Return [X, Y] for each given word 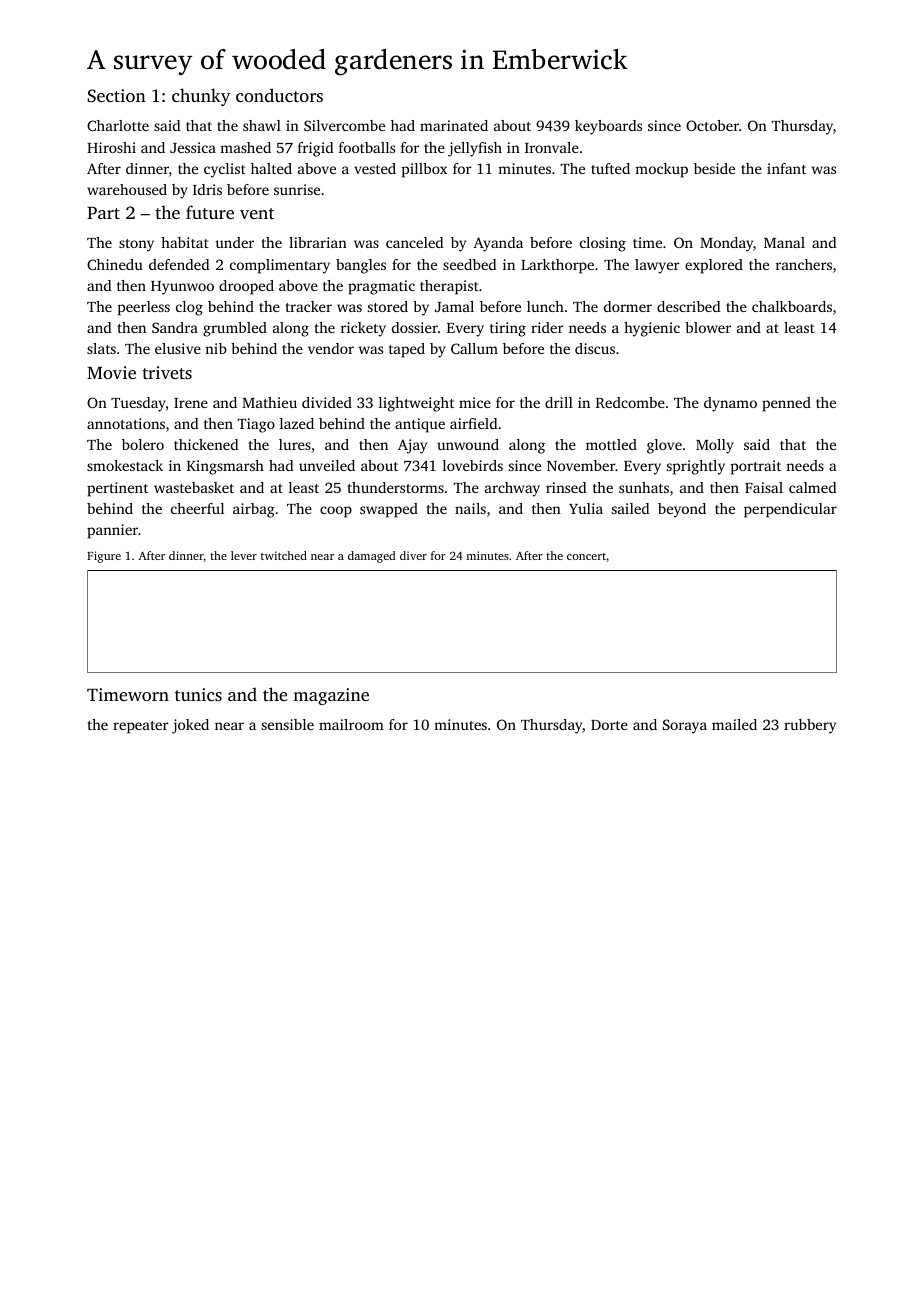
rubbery [810, 726]
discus [595, 348]
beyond [682, 510]
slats [101, 348]
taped [407, 350]
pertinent [117, 489]
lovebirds [473, 465]
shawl [262, 125]
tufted [610, 168]
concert [586, 556]
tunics [198, 694]
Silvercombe [344, 125]
